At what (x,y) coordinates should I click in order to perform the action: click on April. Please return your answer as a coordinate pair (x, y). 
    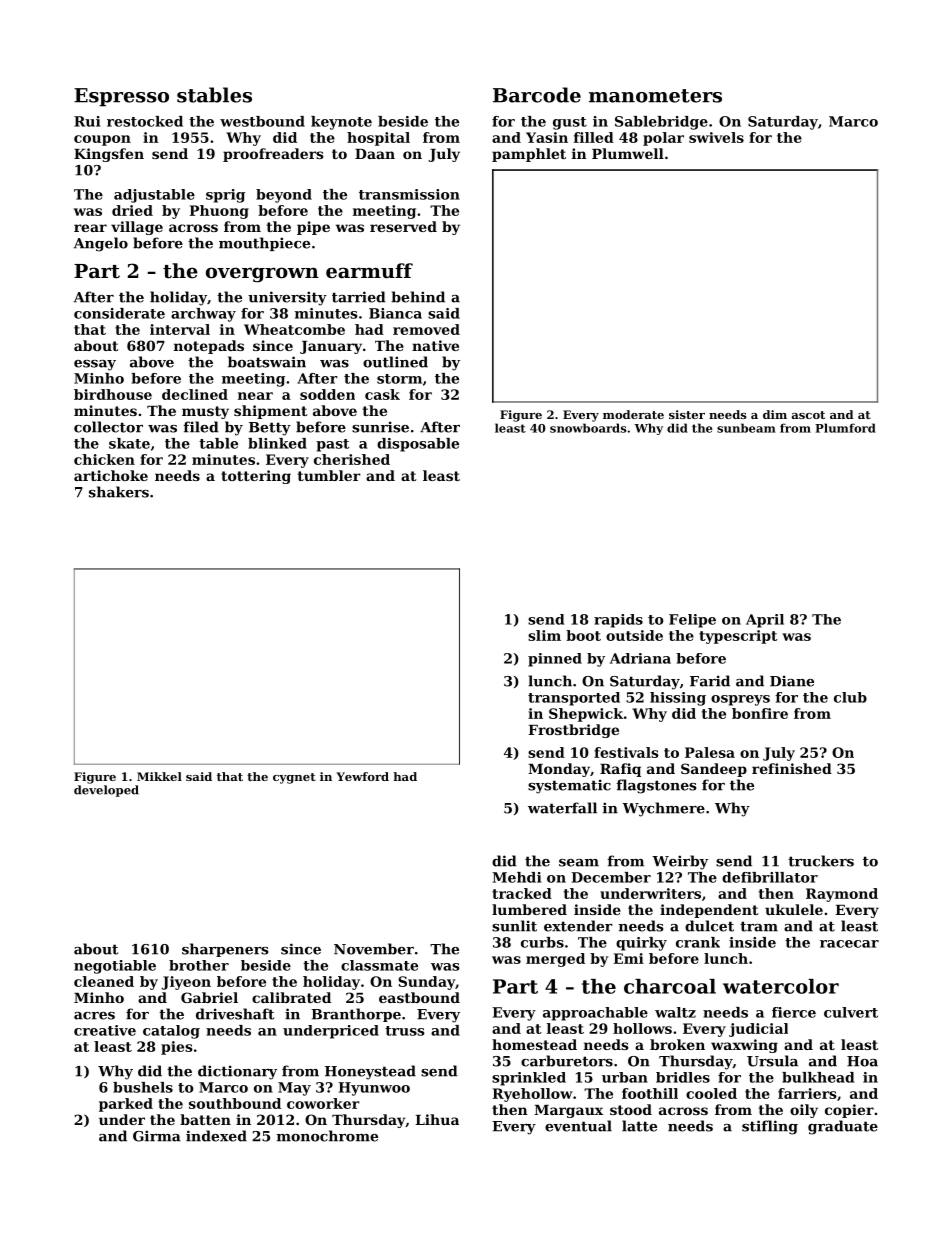
    Looking at the image, I should click on (765, 621).
